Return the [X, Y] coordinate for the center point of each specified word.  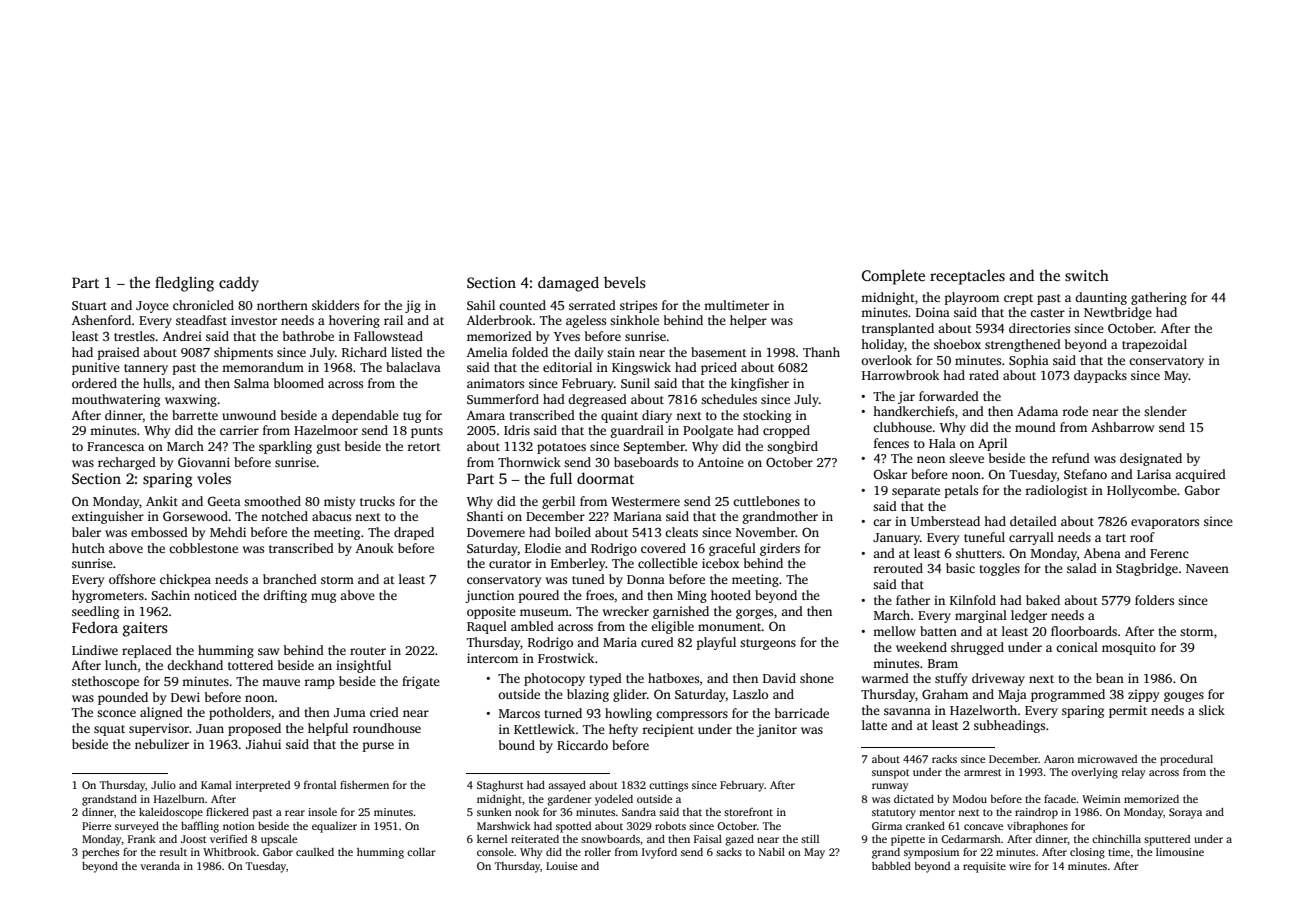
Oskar [890, 474]
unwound [249, 415]
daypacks [1100, 376]
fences [891, 443]
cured [657, 642]
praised [119, 353]
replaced [147, 651]
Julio [163, 785]
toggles [999, 569]
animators [495, 383]
